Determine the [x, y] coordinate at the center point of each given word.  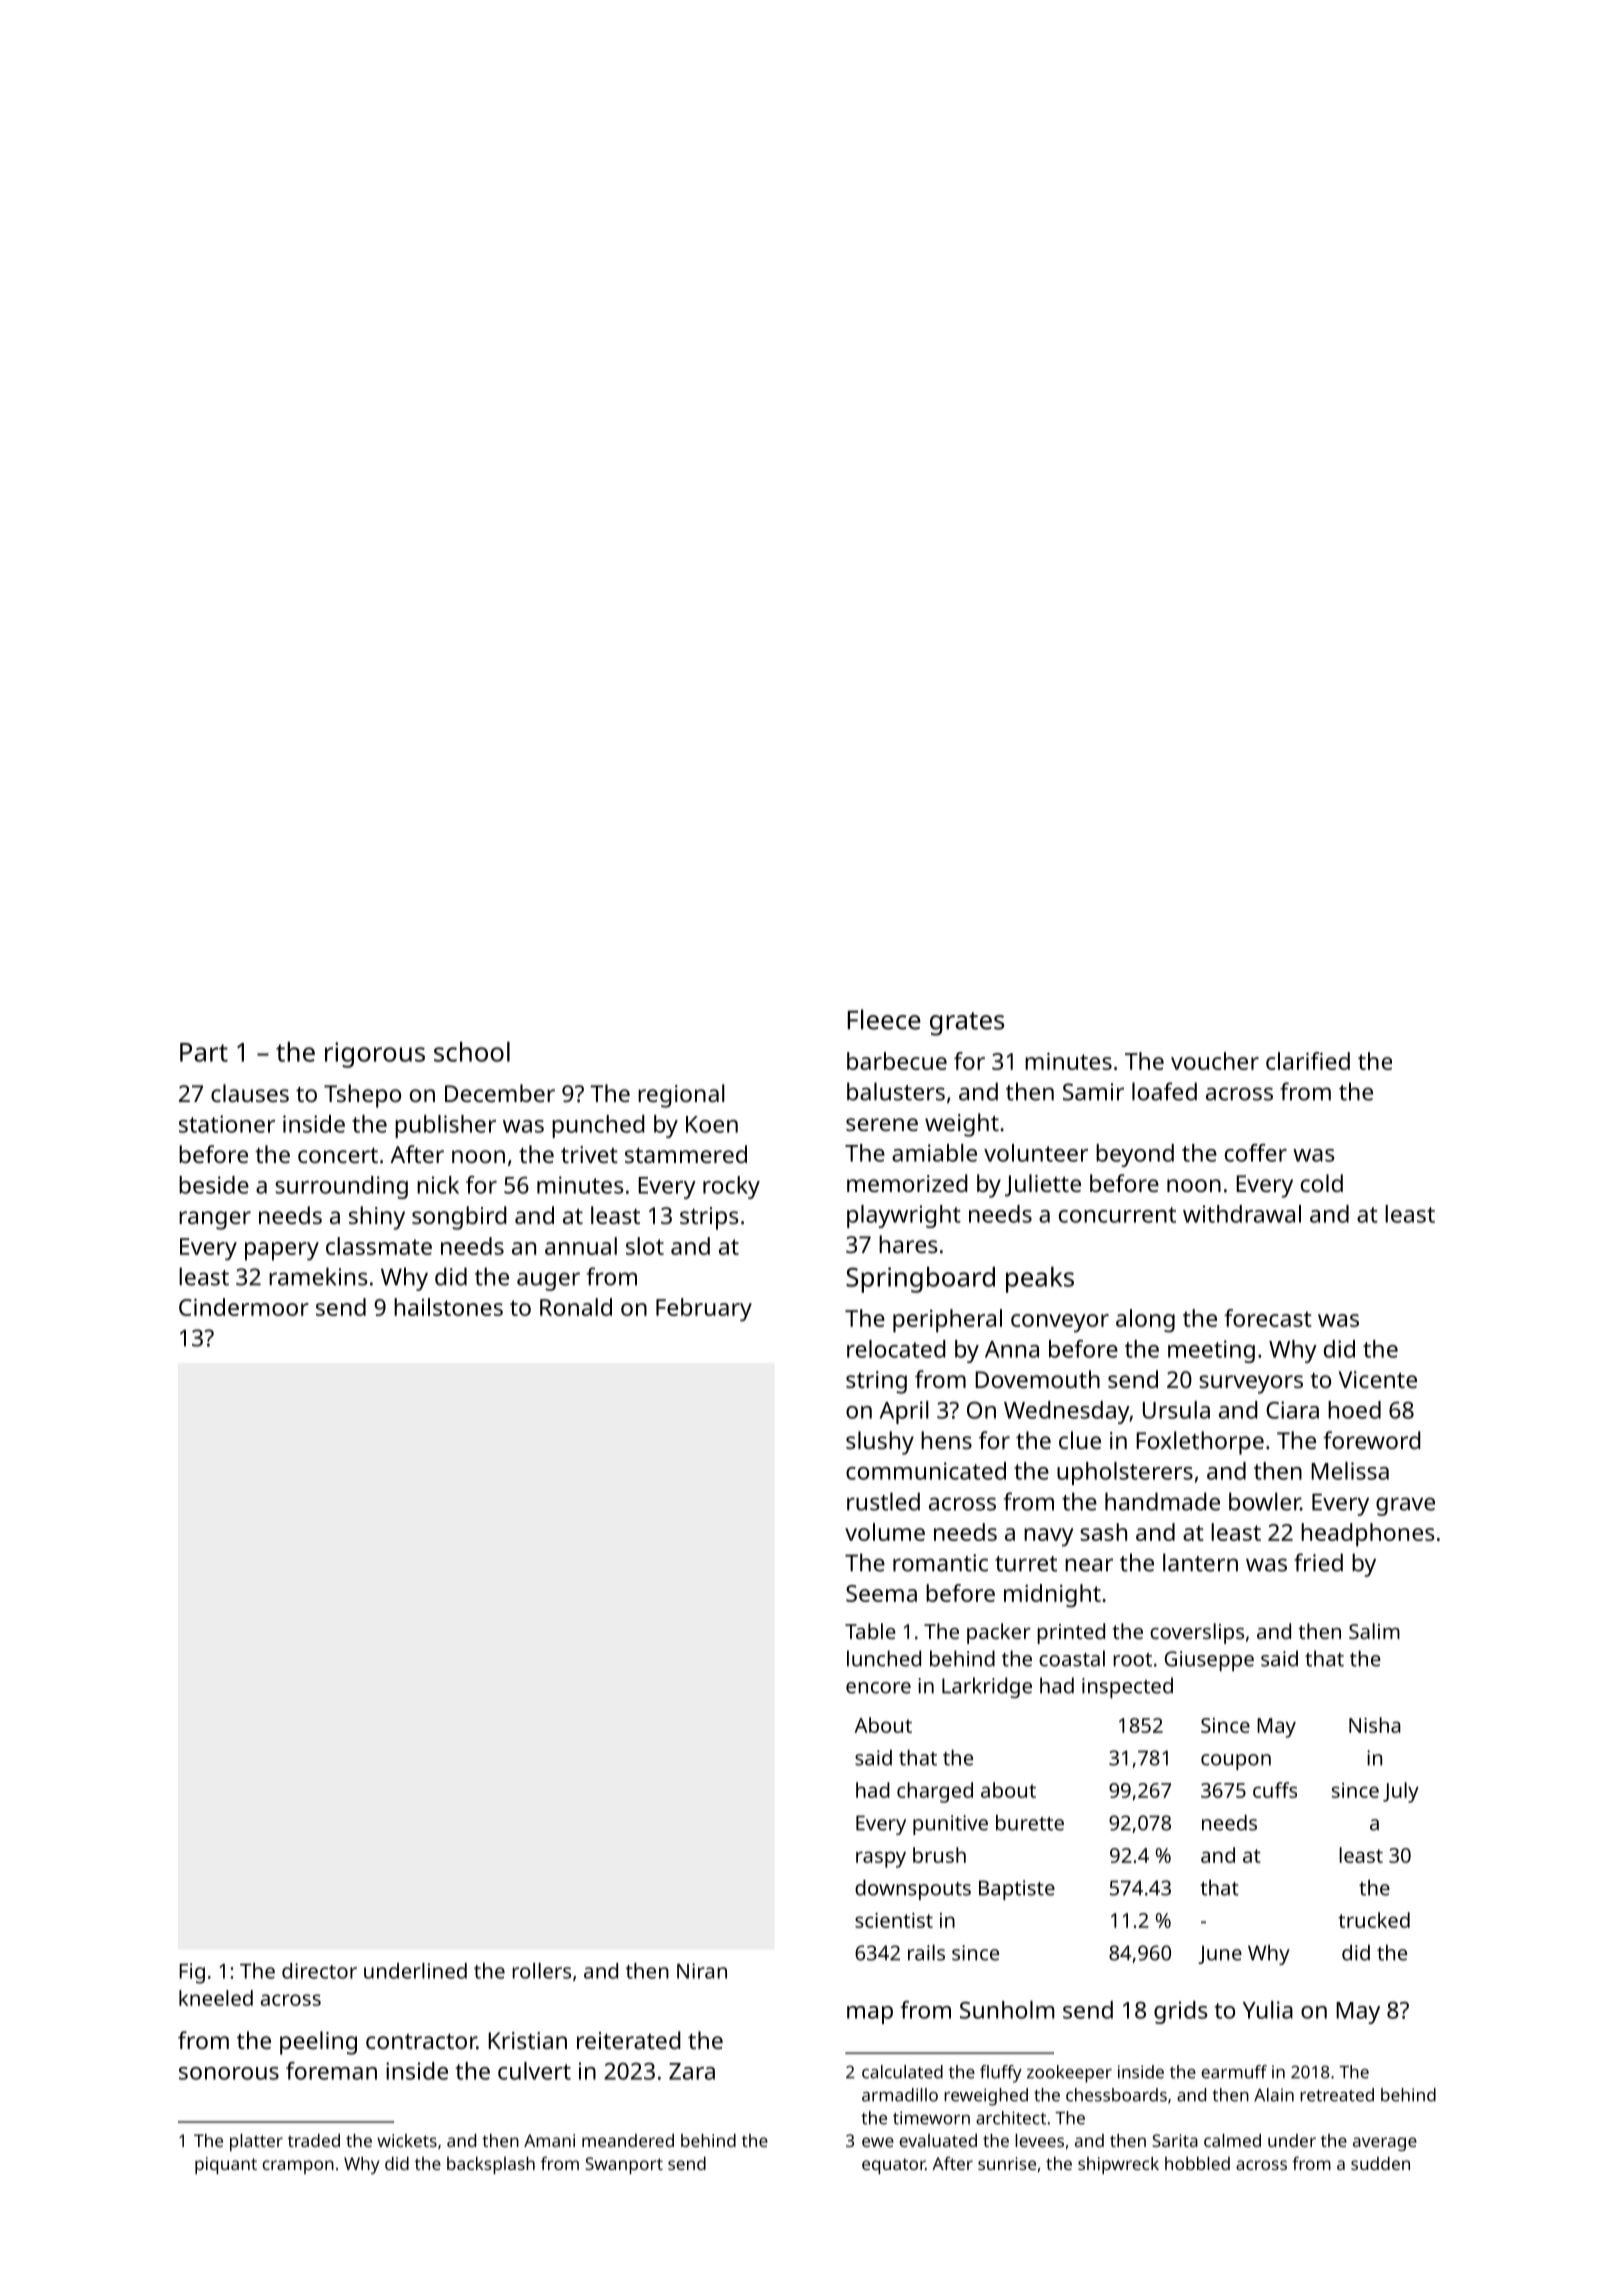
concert [338, 1155]
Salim [1374, 1631]
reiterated [629, 2040]
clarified [1308, 1061]
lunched [884, 1658]
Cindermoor [244, 1307]
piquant [226, 2165]
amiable [934, 1153]
